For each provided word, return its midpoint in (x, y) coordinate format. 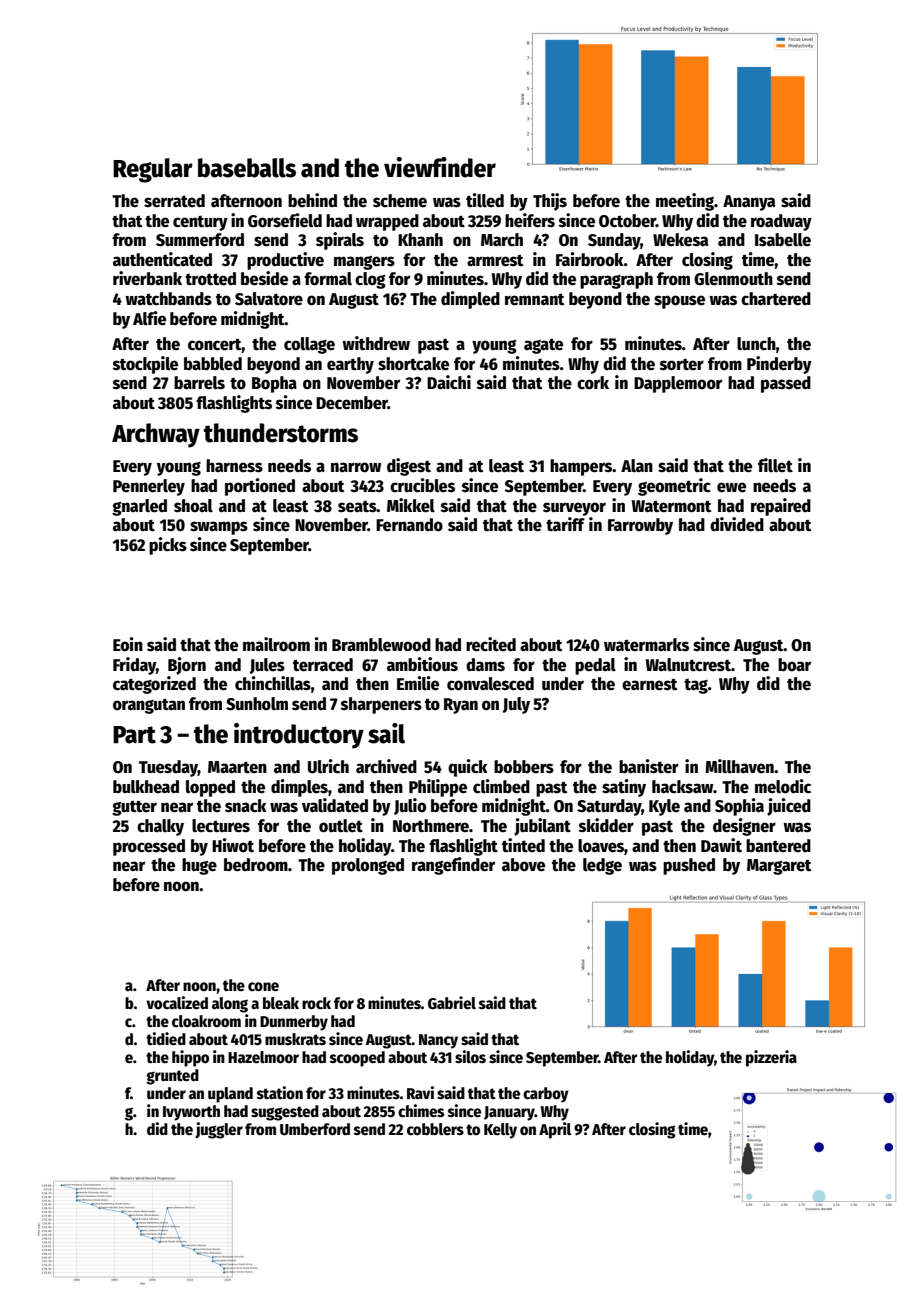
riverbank (147, 278)
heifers (530, 220)
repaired (781, 507)
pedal (595, 666)
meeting (685, 202)
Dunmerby (294, 1023)
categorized (154, 685)
